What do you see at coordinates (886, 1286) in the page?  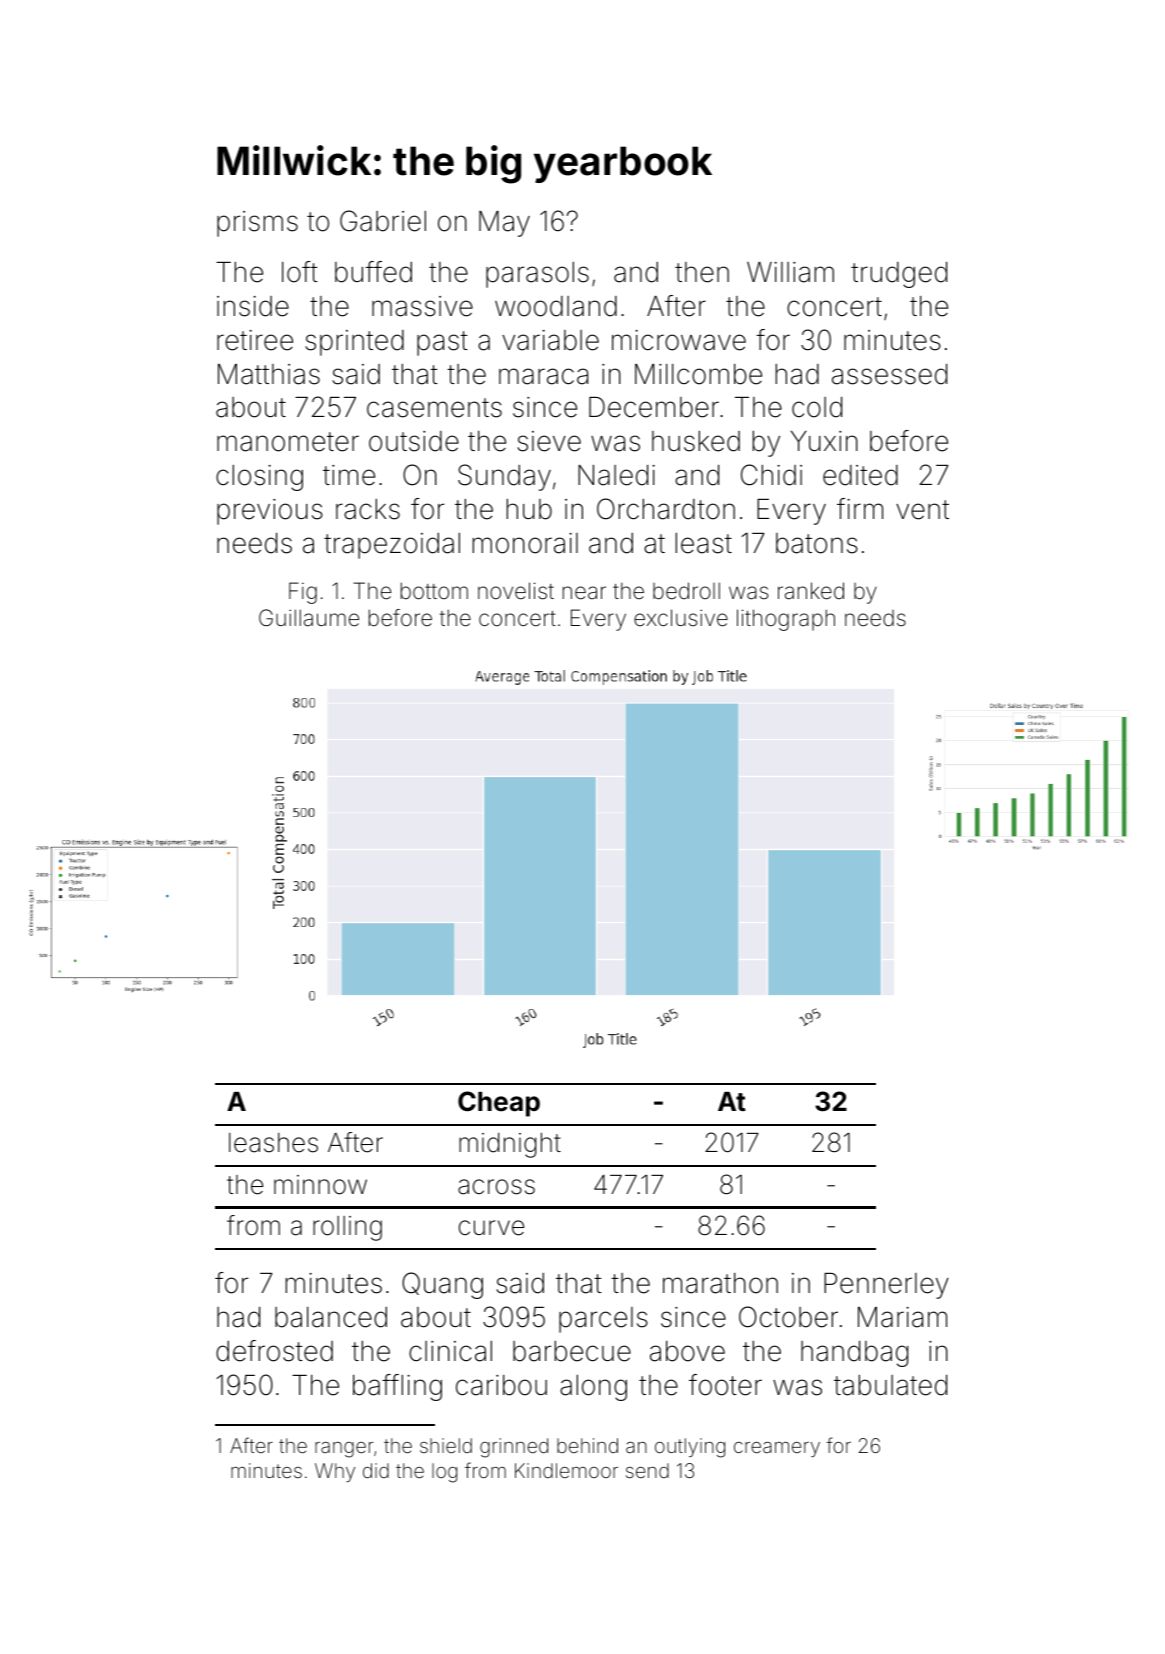 I see `Pennerley` at bounding box center [886, 1286].
